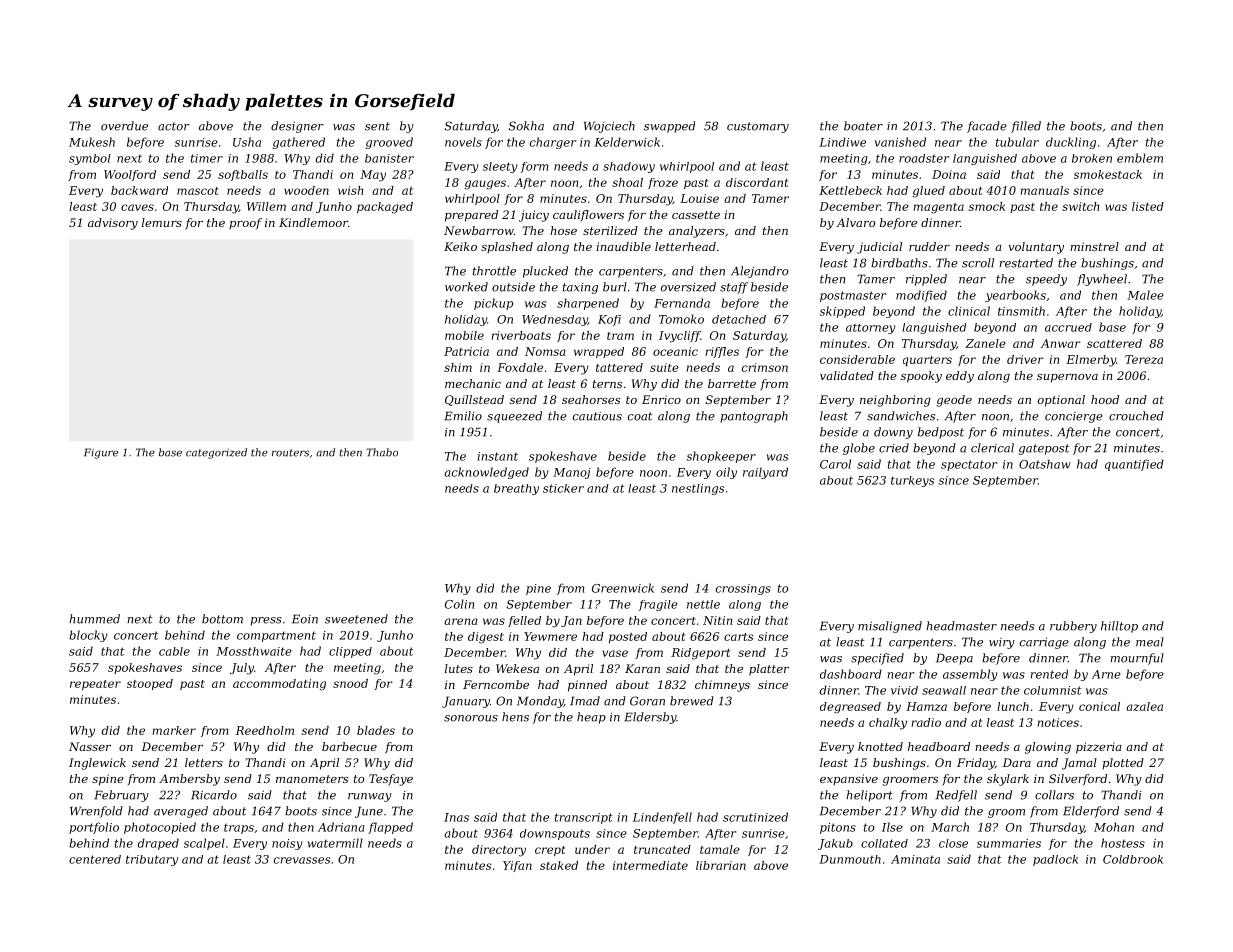 This screenshot has height=952, width=1233. I want to click on turkeys, so click(912, 481).
